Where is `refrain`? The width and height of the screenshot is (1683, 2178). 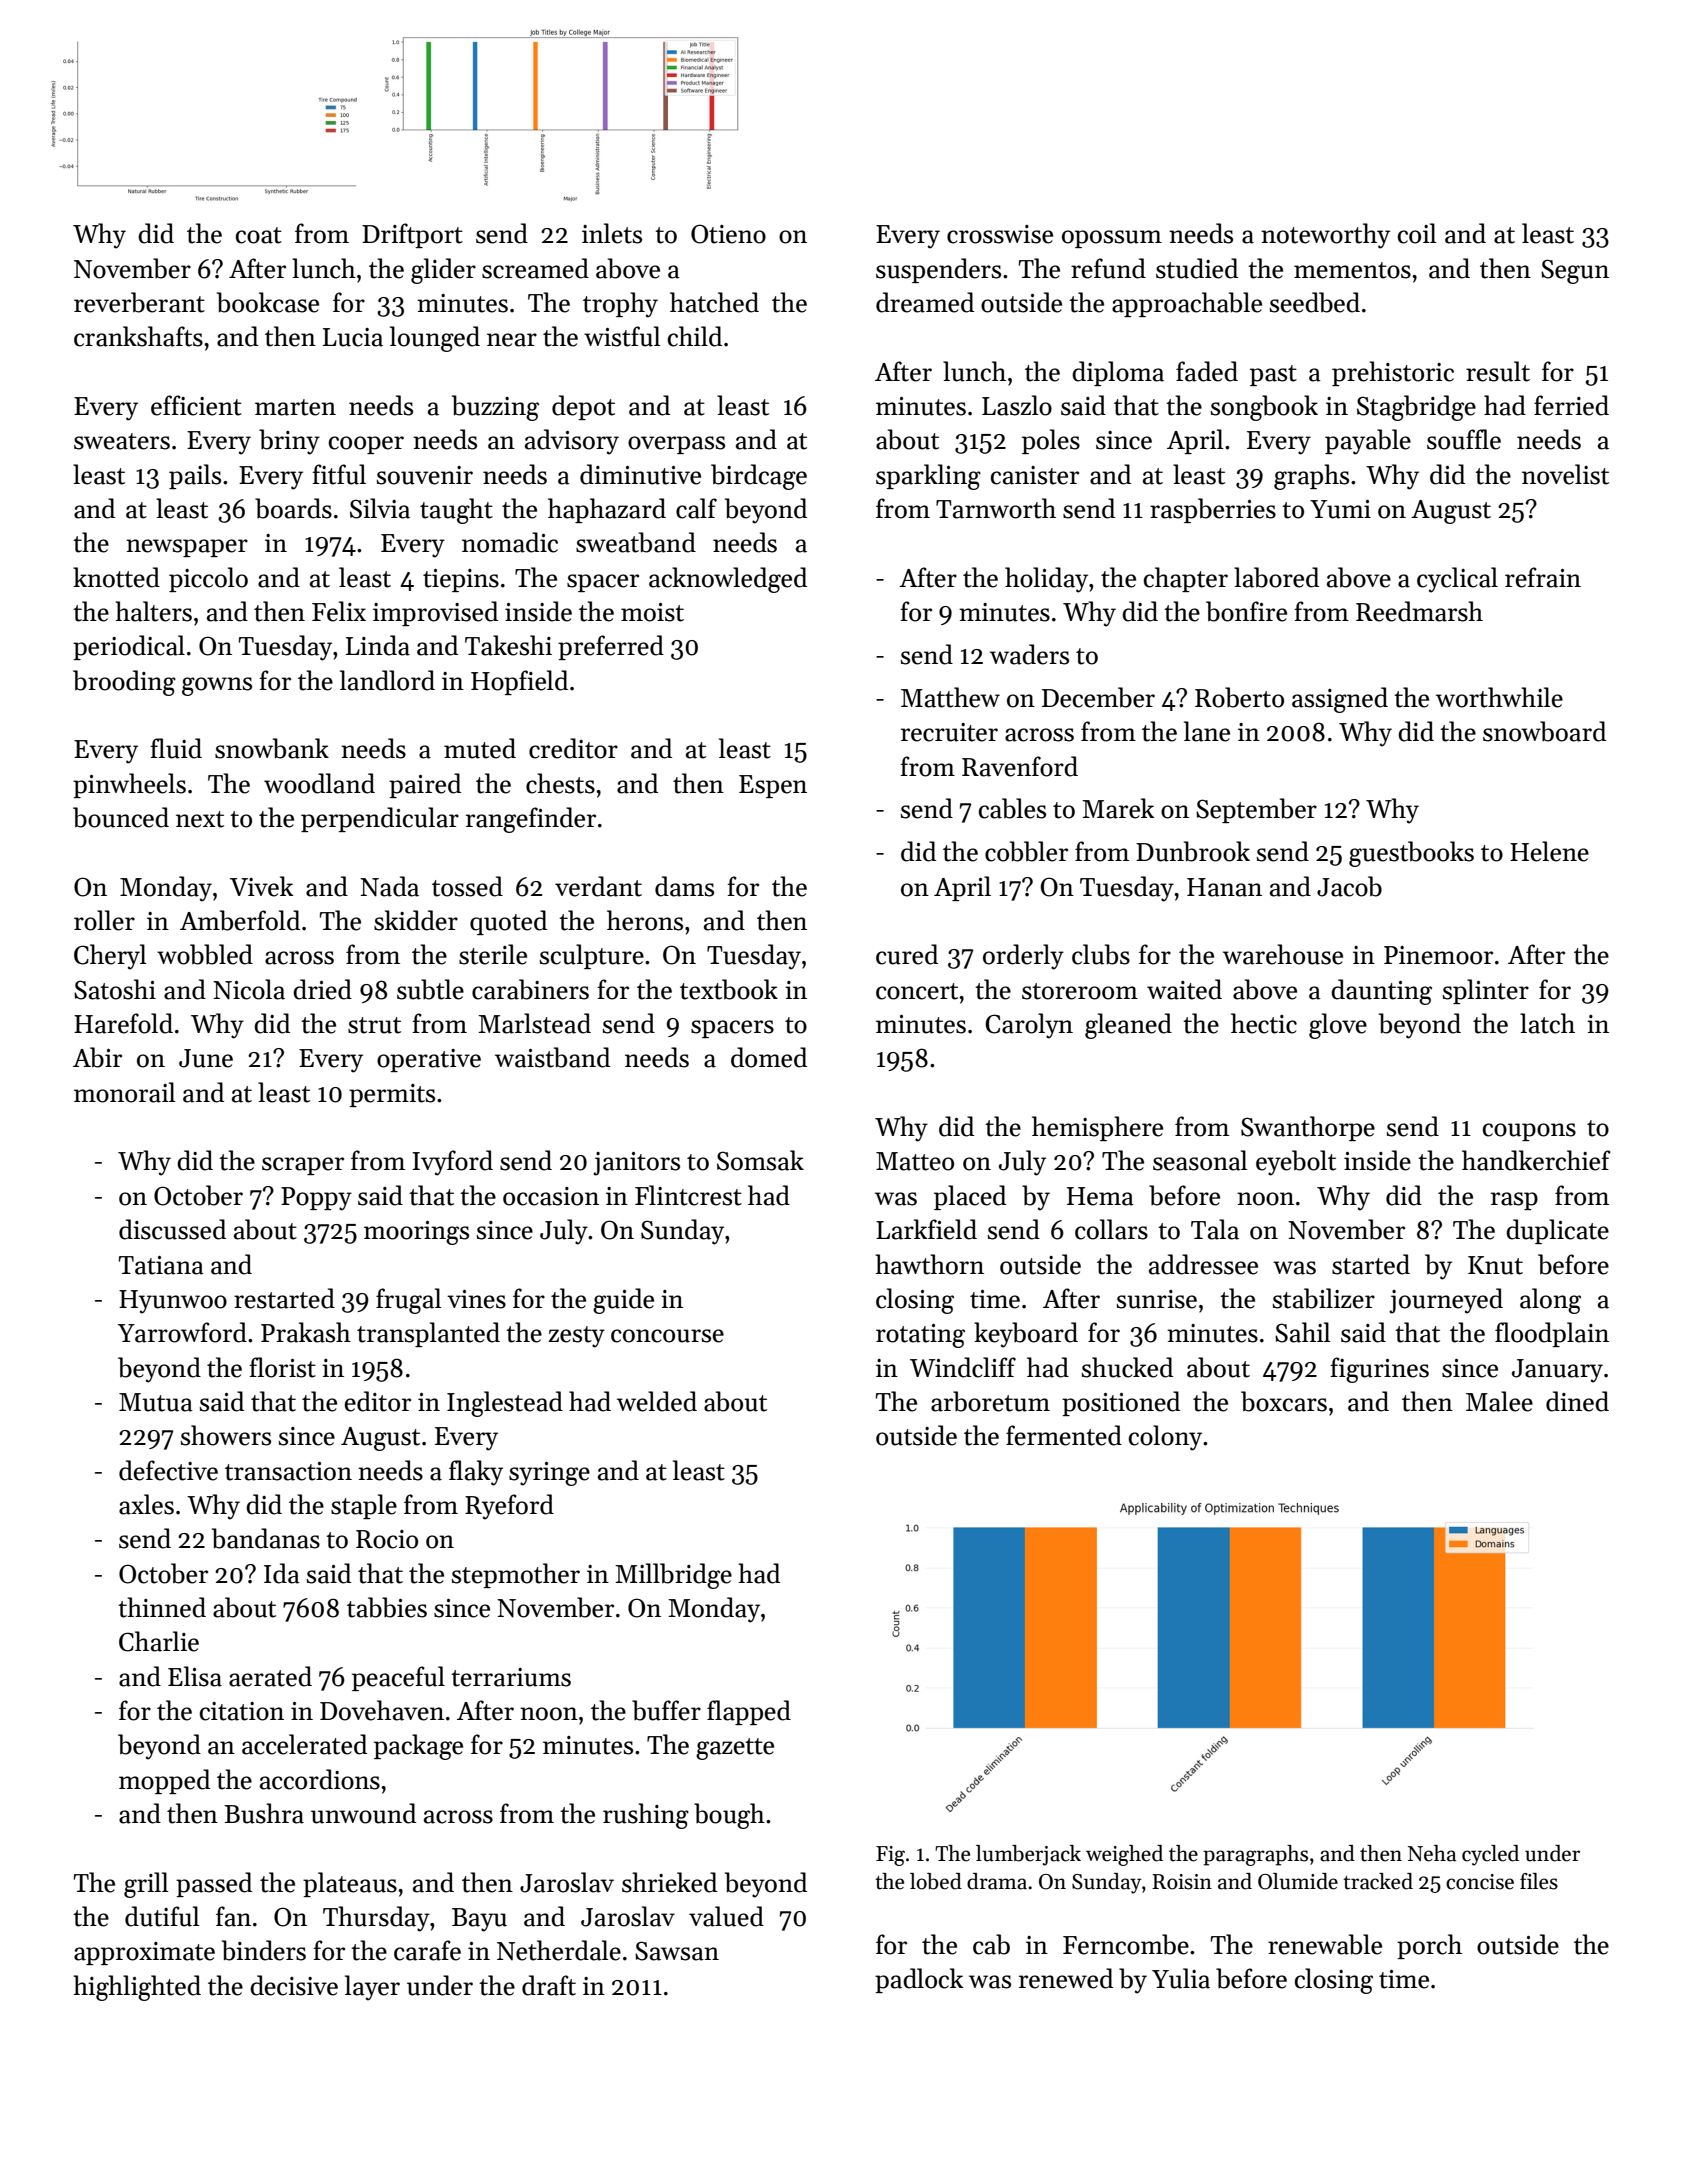 refrain is located at coordinates (1543, 577).
